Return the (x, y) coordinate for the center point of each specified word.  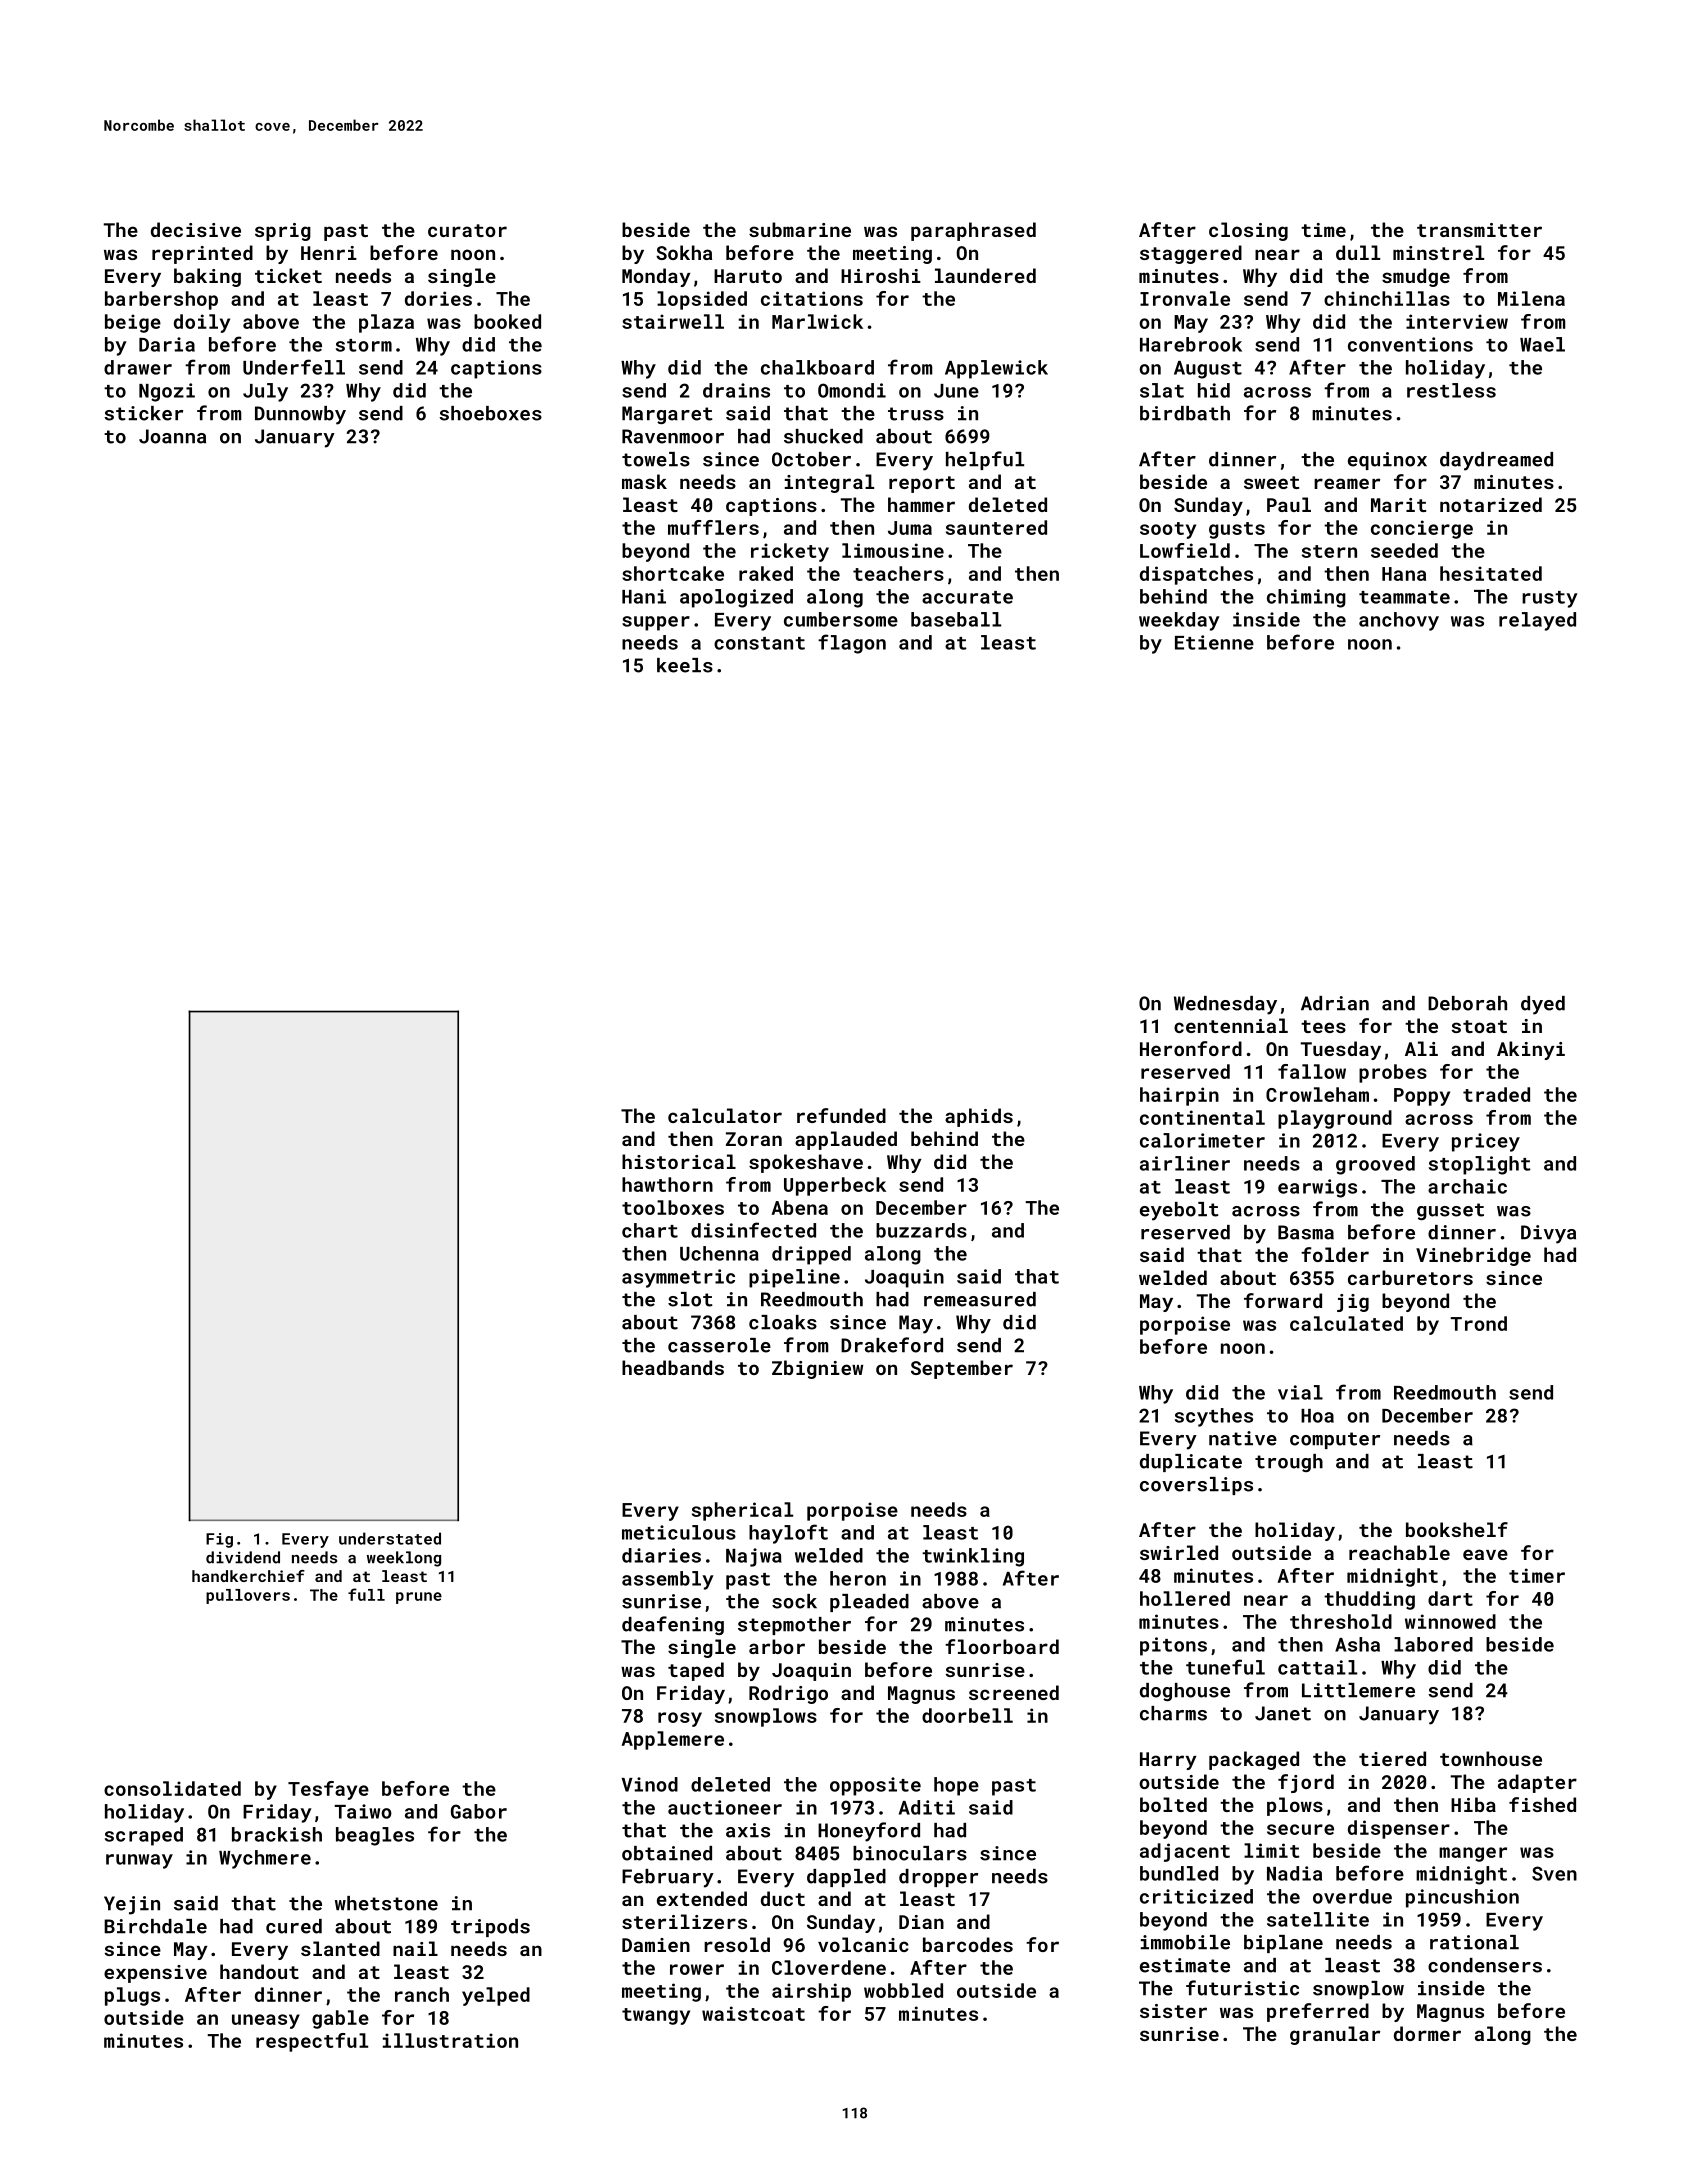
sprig (283, 232)
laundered (985, 275)
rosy (680, 1719)
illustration (450, 2040)
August (1208, 370)
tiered (1392, 1758)
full (366, 1594)
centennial (1231, 1025)
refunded (841, 1115)
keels (685, 665)
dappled (846, 1878)
